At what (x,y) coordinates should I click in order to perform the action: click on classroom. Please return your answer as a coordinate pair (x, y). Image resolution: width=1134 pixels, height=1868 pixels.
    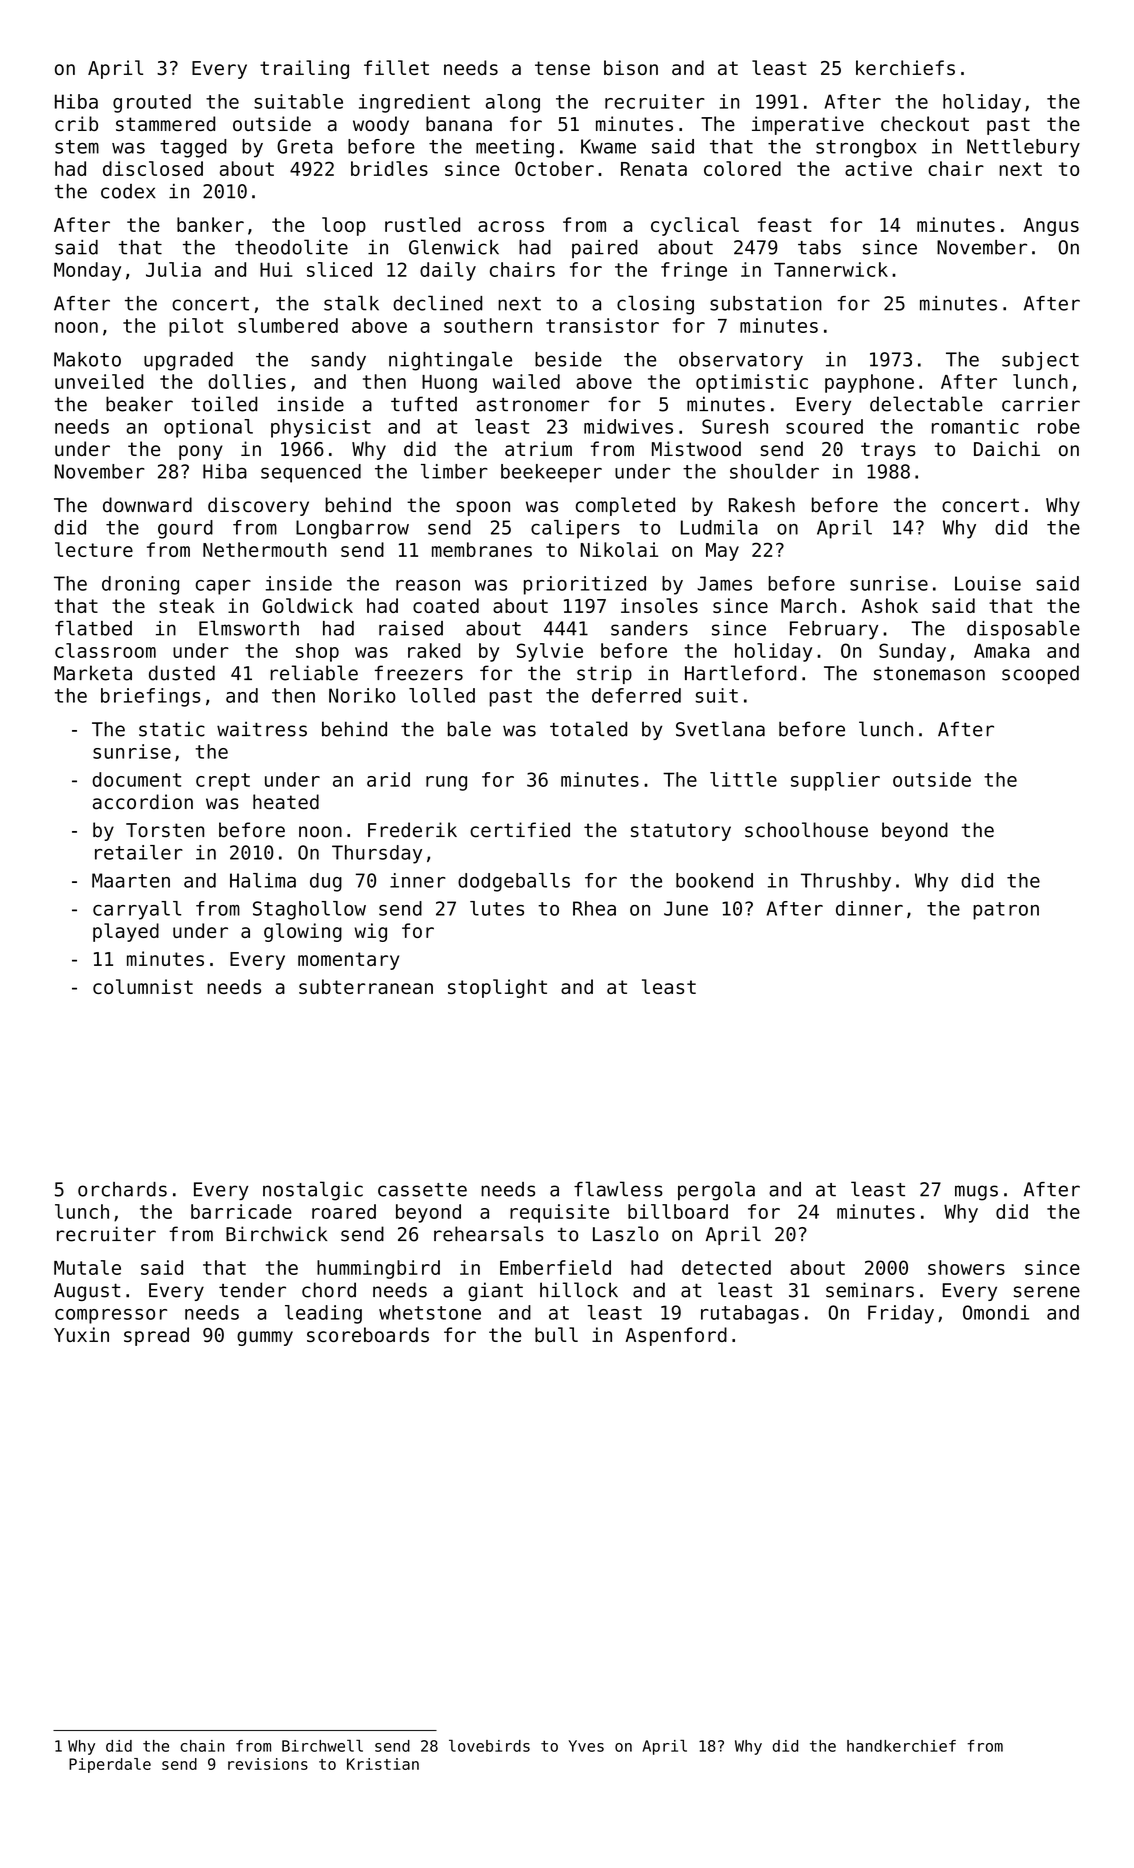
    Looking at the image, I should click on (105, 650).
